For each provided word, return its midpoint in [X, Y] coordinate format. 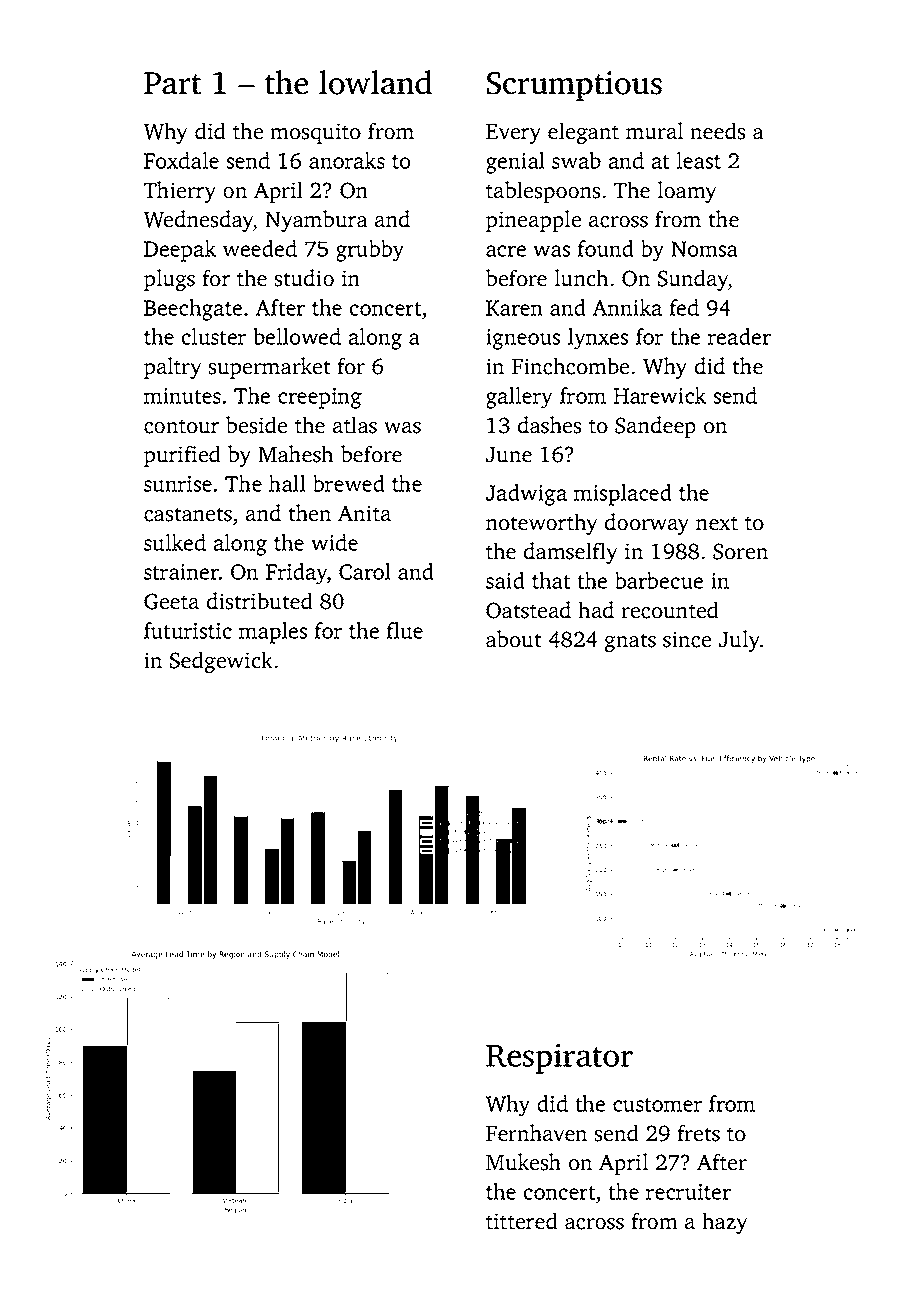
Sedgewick [221, 662]
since [687, 639]
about [514, 639]
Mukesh [523, 1162]
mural [654, 131]
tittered [522, 1221]
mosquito [315, 133]
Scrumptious [574, 86]
